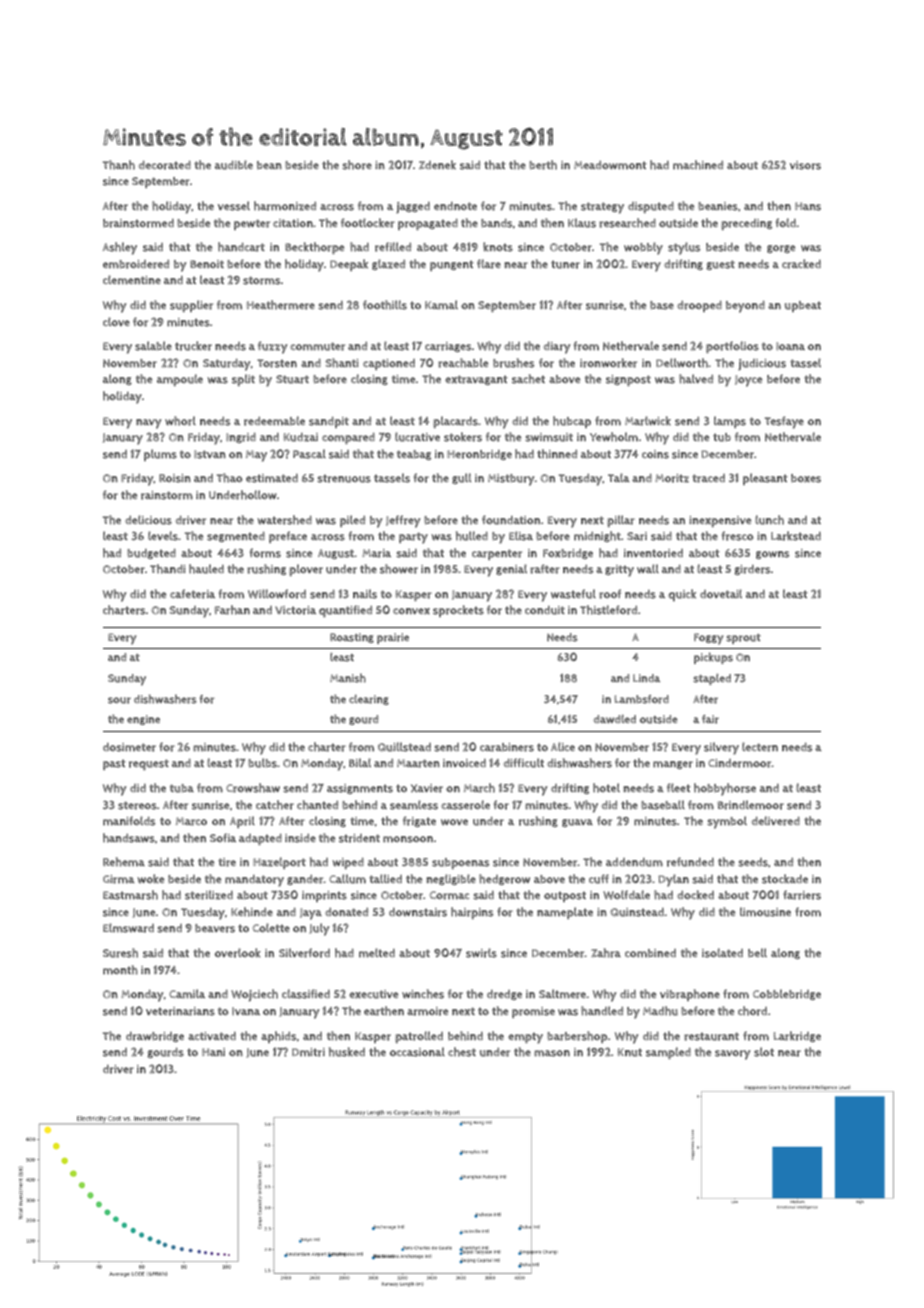 This image has height=1308, width=924. What do you see at coordinates (760, 747) in the image?
I see `lectern` at bounding box center [760, 747].
